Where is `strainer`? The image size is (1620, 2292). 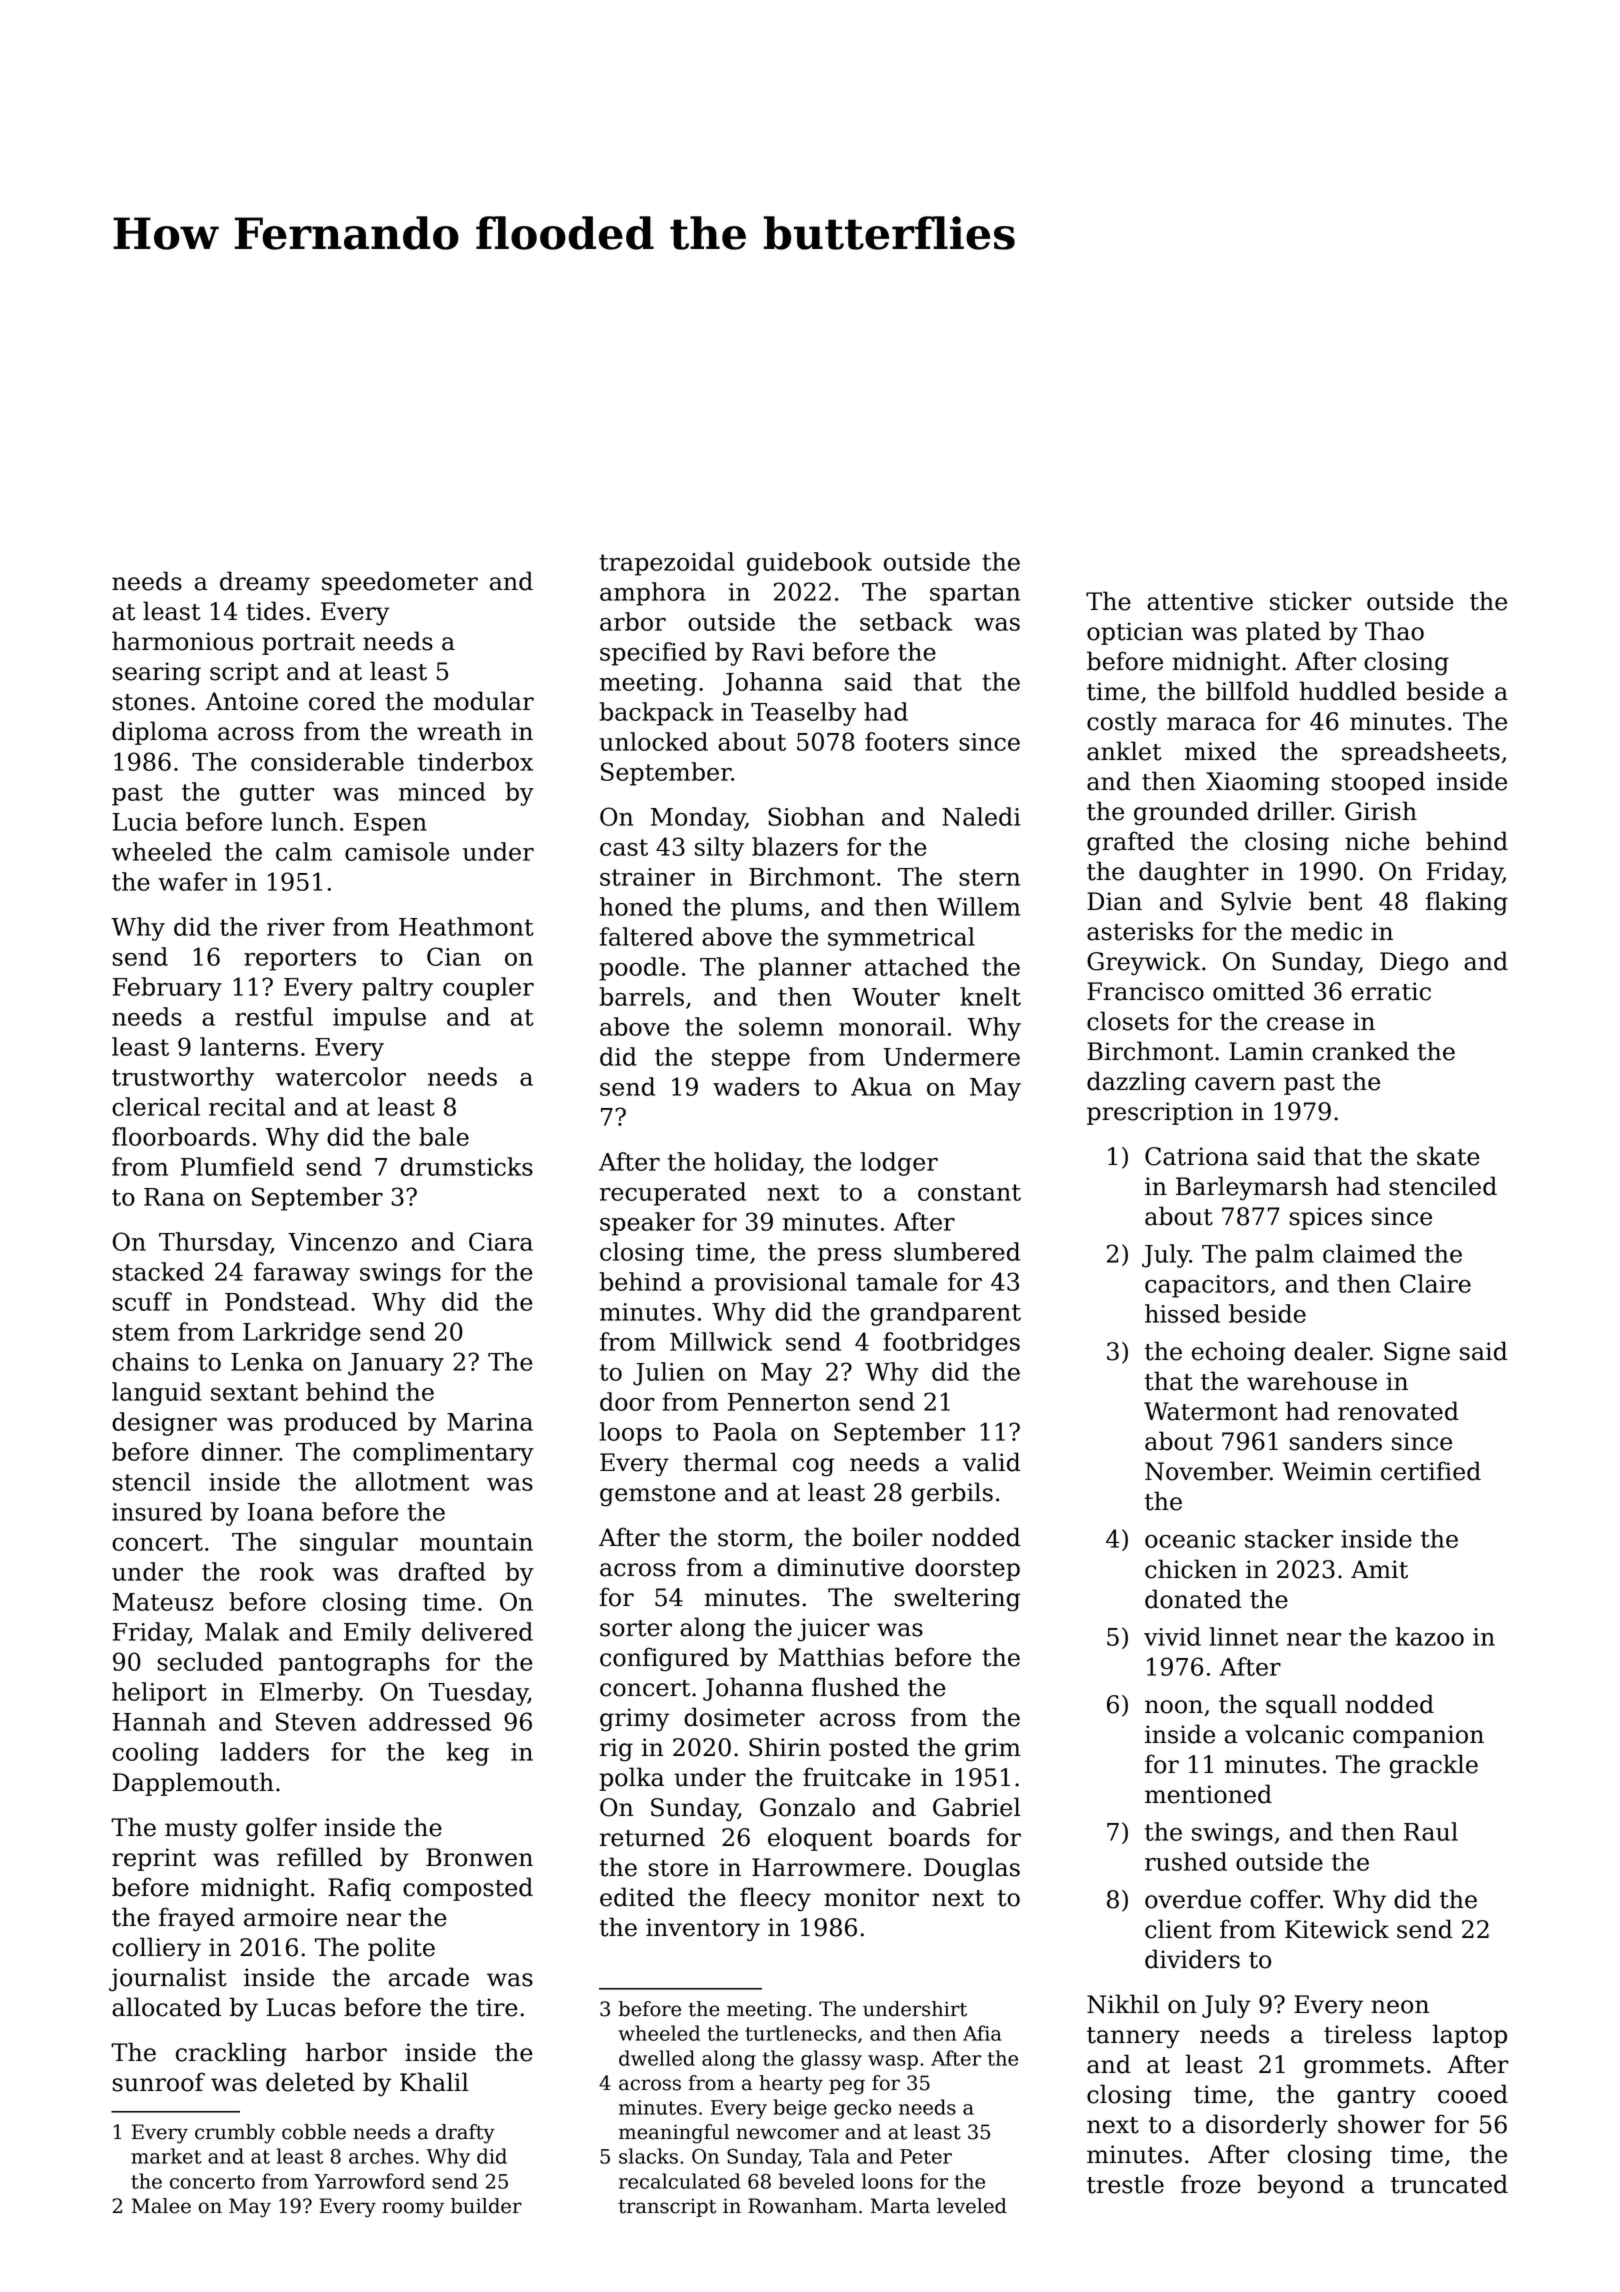
strainer is located at coordinates (647, 877).
